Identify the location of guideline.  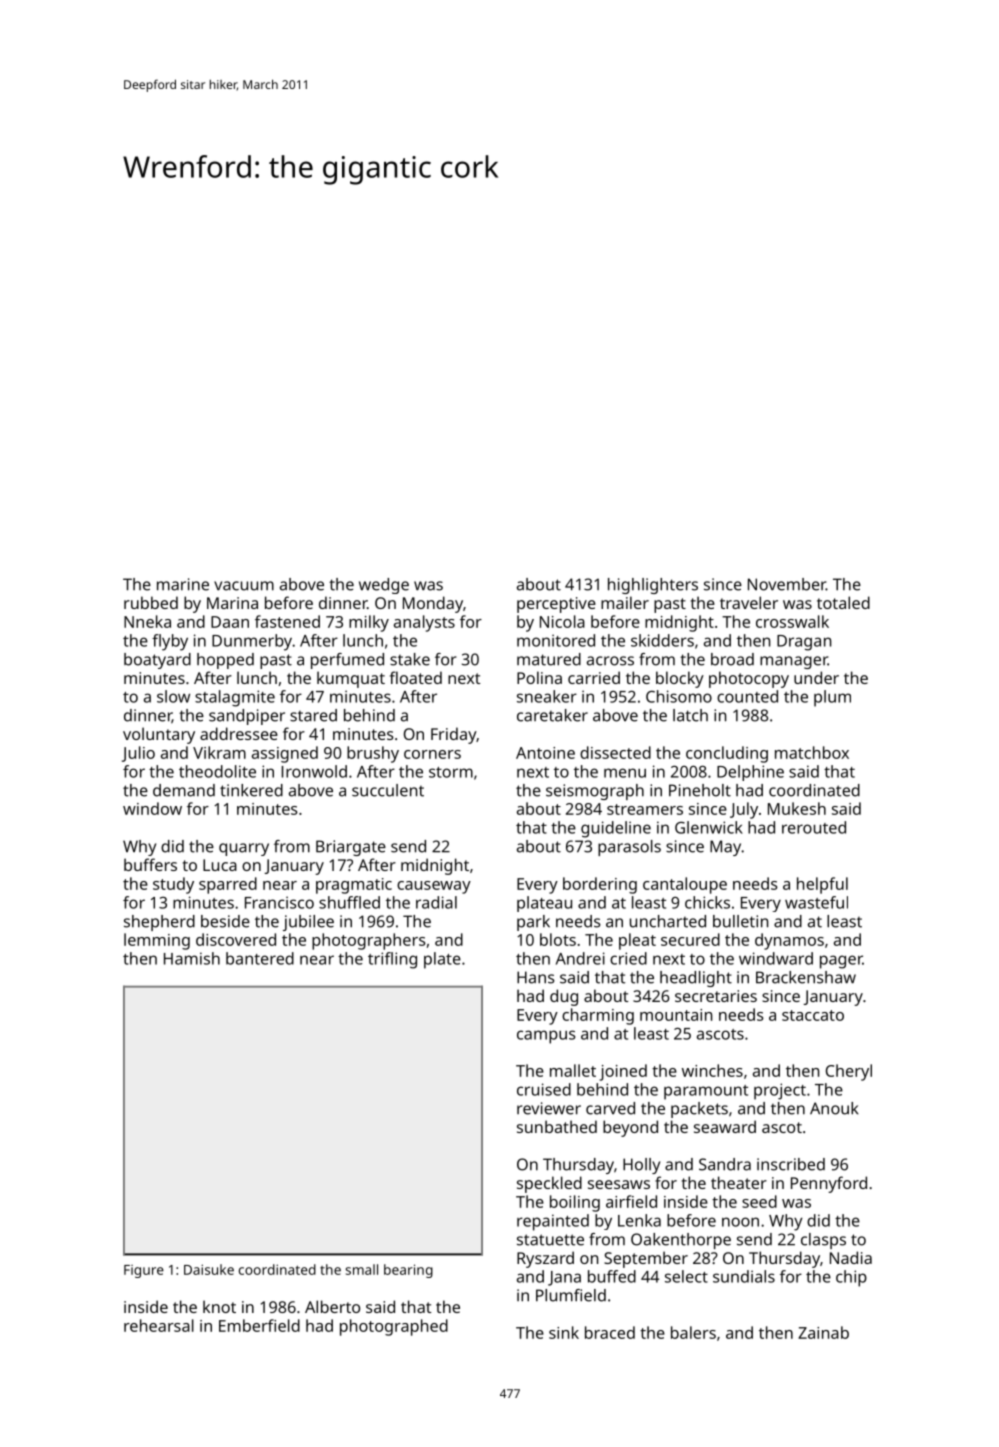
(616, 829).
